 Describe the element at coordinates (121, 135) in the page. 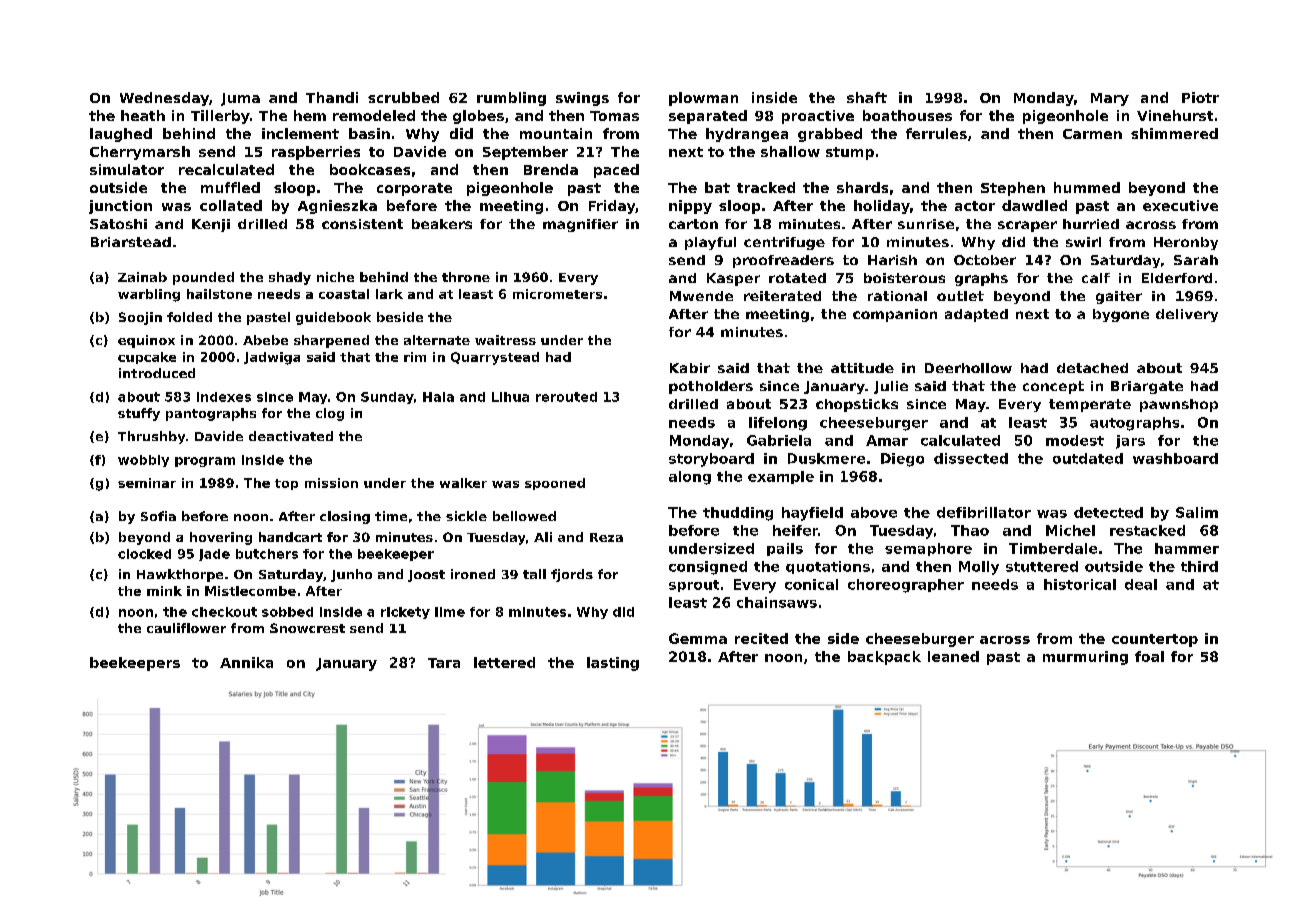

I see `laughed` at that location.
